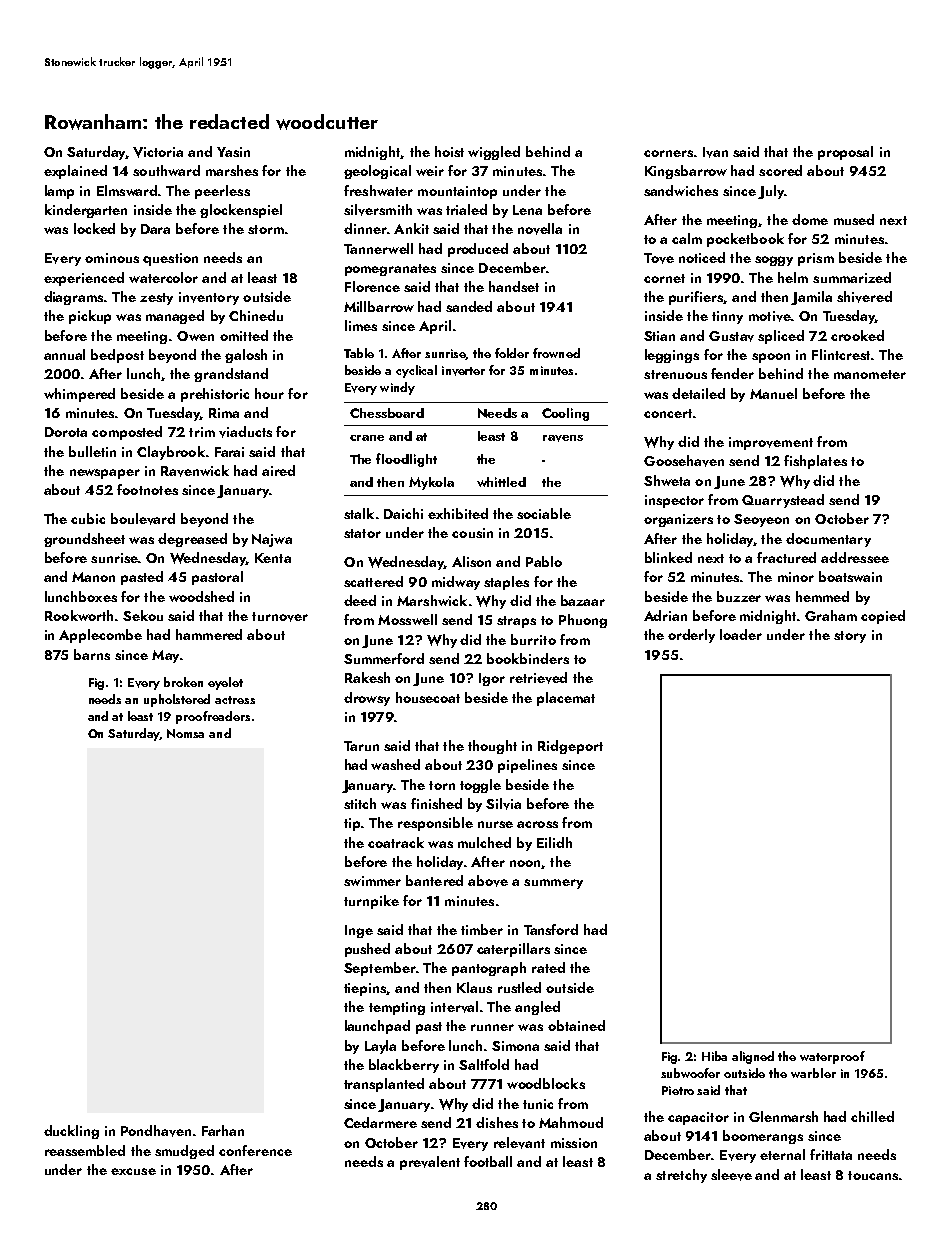 This screenshot has height=1233, width=952. I want to click on excuse, so click(133, 1171).
